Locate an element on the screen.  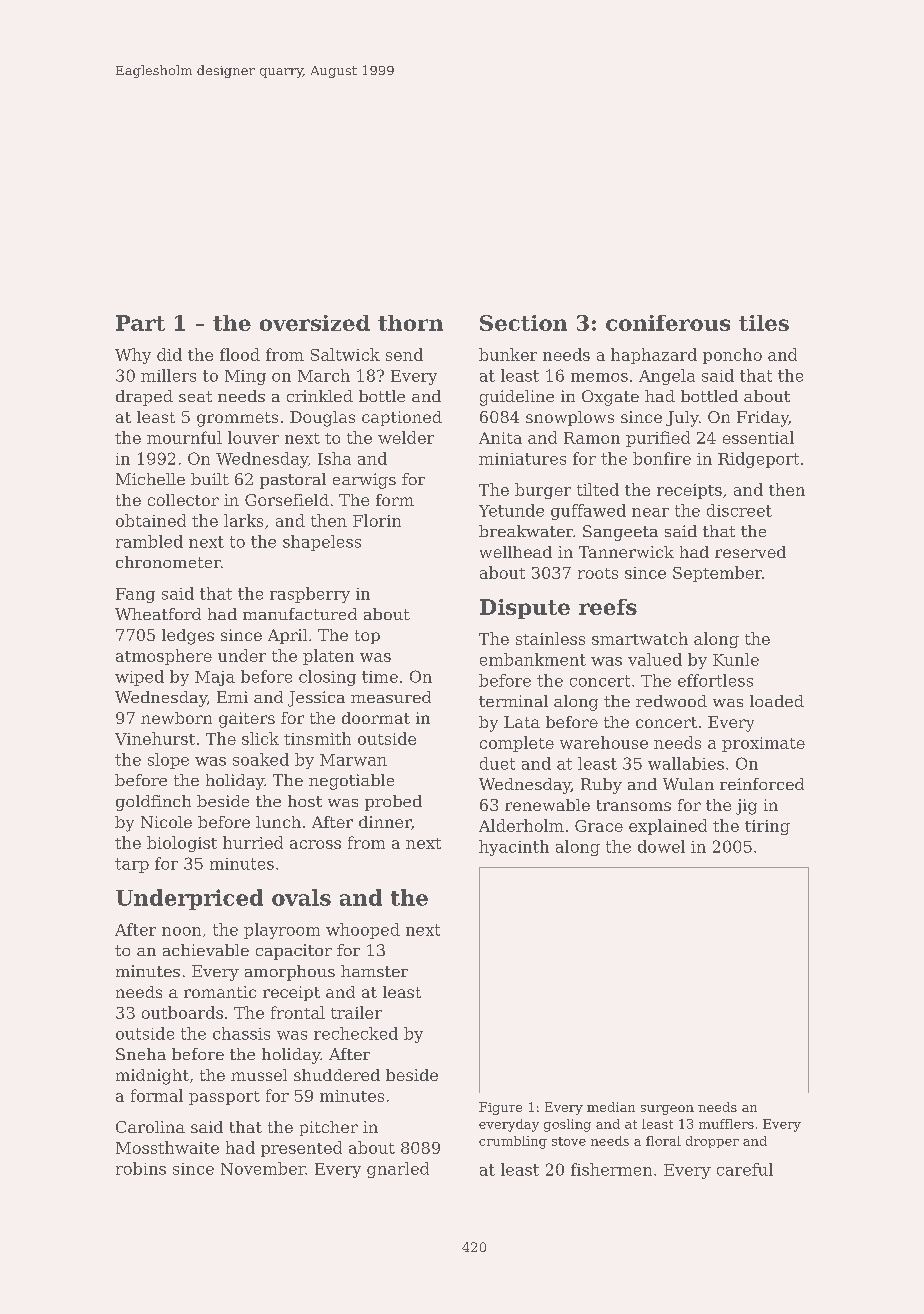
hamster is located at coordinates (374, 971).
